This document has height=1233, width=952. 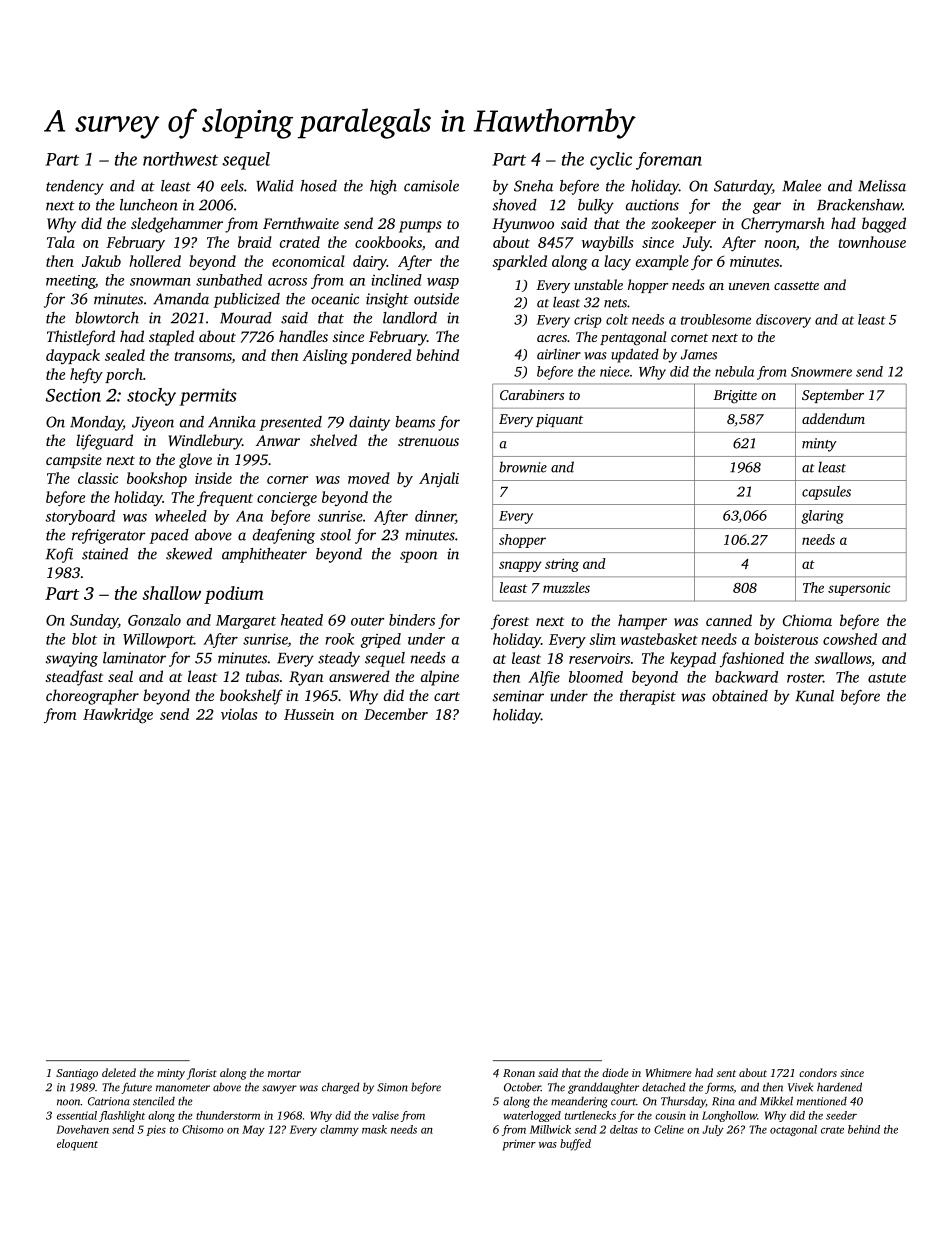 I want to click on classic, so click(x=98, y=478).
